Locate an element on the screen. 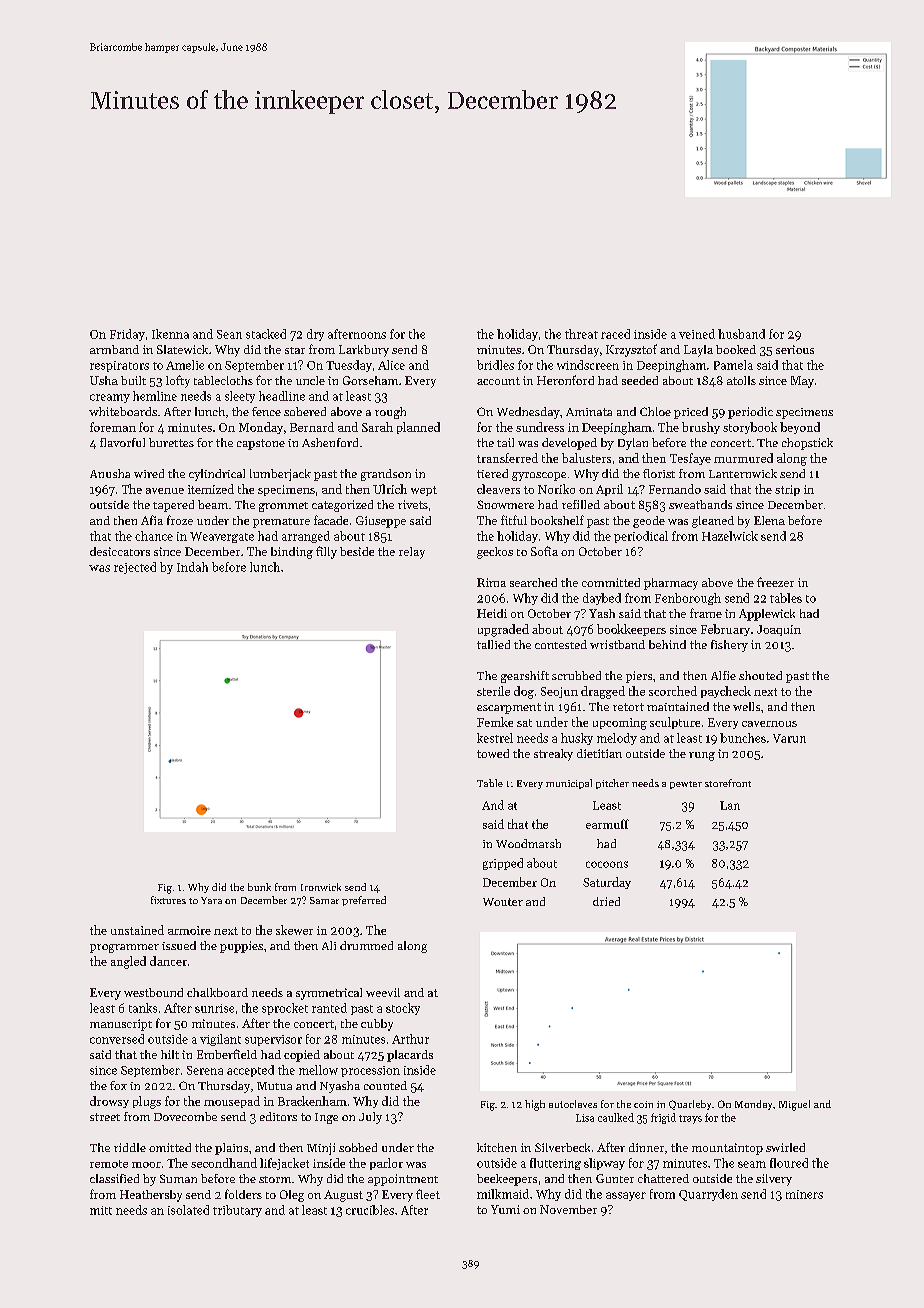 The height and width of the screenshot is (1308, 924). bunk is located at coordinates (259, 887).
